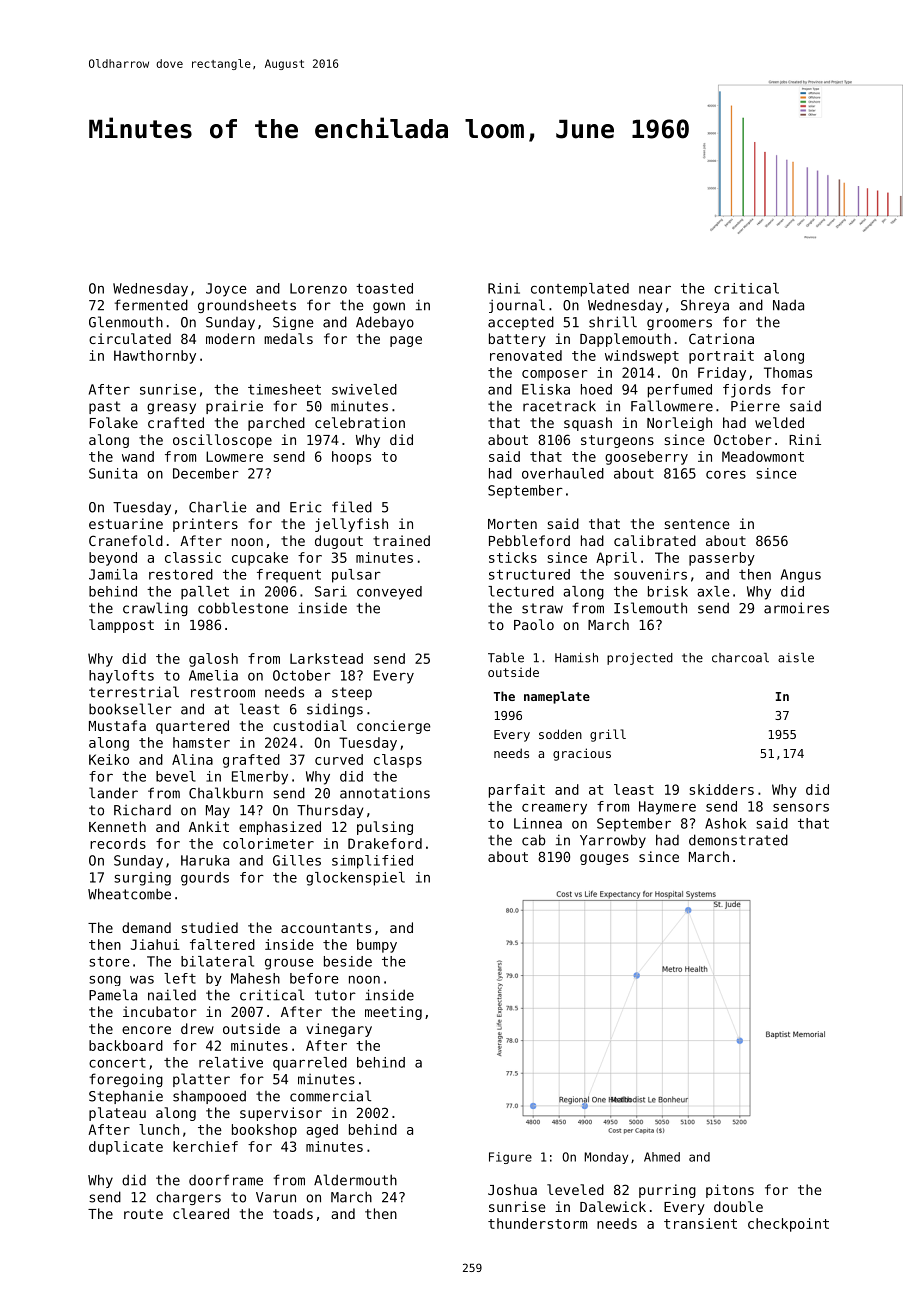 The image size is (924, 1314). I want to click on Ahmed, so click(662, 1157).
